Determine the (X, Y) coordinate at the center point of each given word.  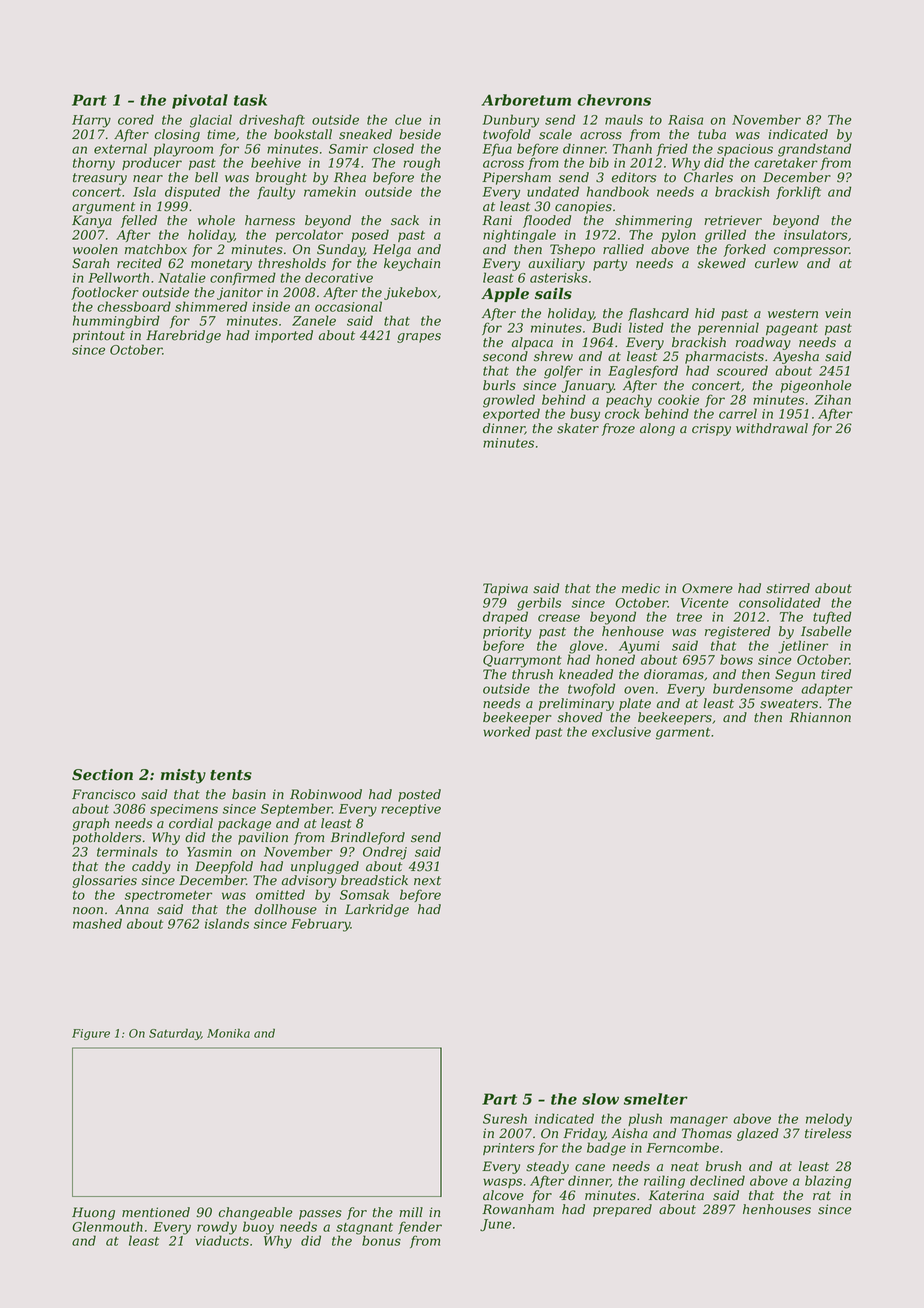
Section (102, 775)
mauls (624, 119)
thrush (532, 674)
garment (683, 734)
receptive (411, 810)
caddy (151, 867)
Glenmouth (107, 1226)
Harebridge (183, 336)
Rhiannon (820, 717)
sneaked (365, 134)
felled (139, 221)
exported (511, 414)
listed (646, 327)
